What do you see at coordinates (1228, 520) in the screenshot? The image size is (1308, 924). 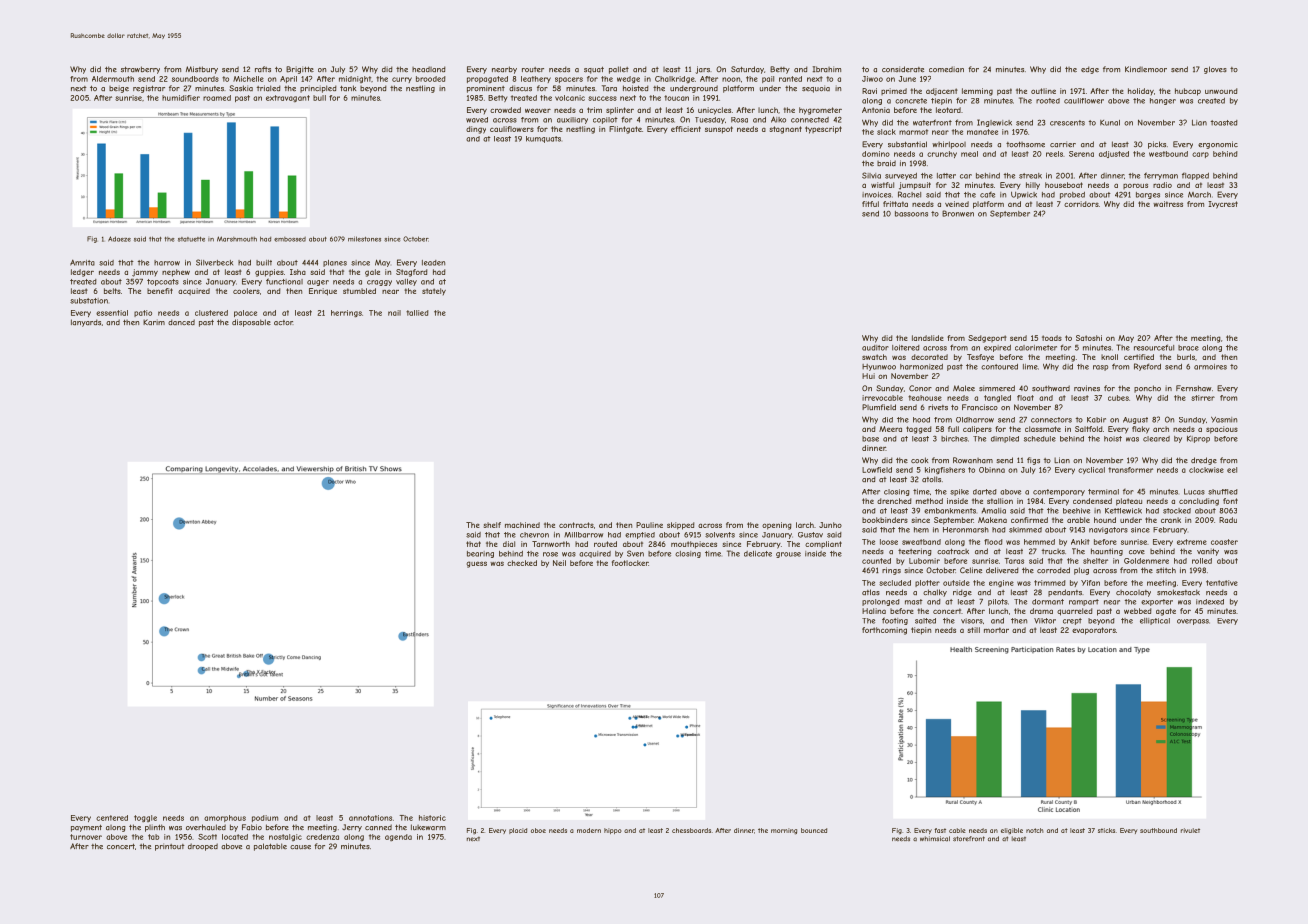 I see `Radu` at bounding box center [1228, 520].
